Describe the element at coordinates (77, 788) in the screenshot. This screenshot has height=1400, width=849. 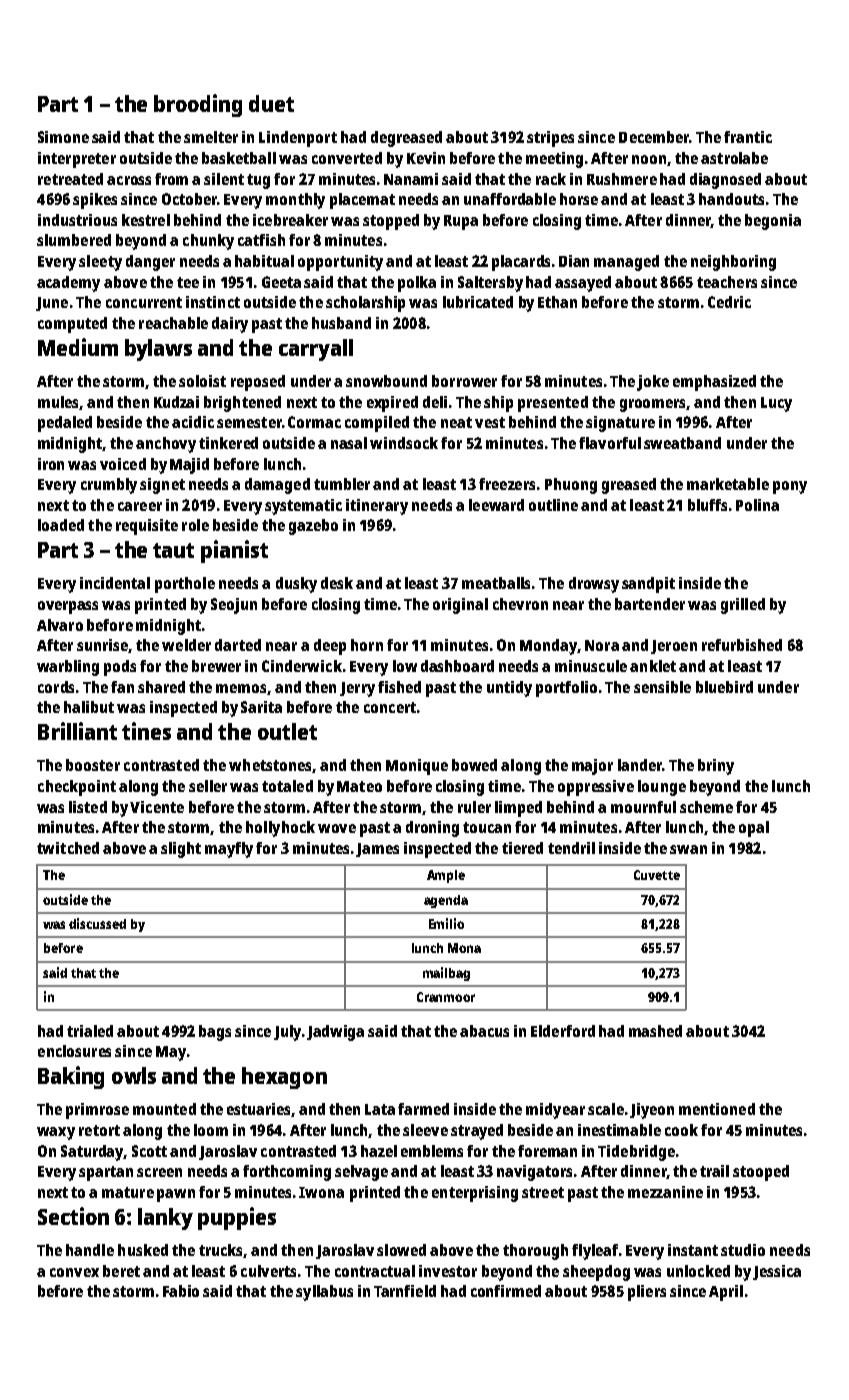
I see `checkpoint` at that location.
